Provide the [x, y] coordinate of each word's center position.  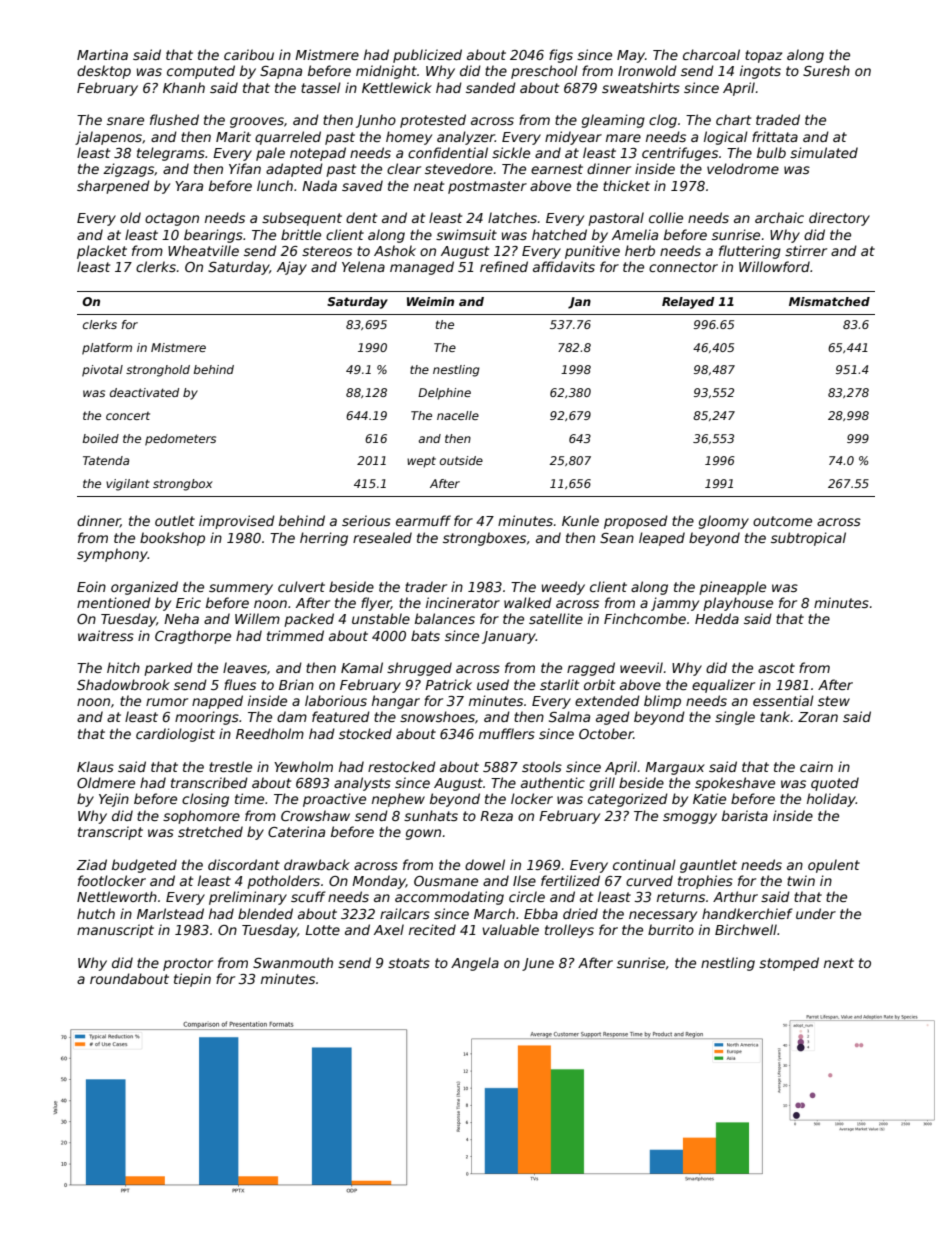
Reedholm [270, 733]
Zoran [818, 717]
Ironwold [647, 70]
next [839, 963]
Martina [102, 54]
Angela [475, 964]
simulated [824, 152]
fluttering [750, 252]
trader [426, 586]
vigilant [128, 485]
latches [512, 217]
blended [265, 913]
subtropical [808, 539]
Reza [496, 816]
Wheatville [203, 250]
